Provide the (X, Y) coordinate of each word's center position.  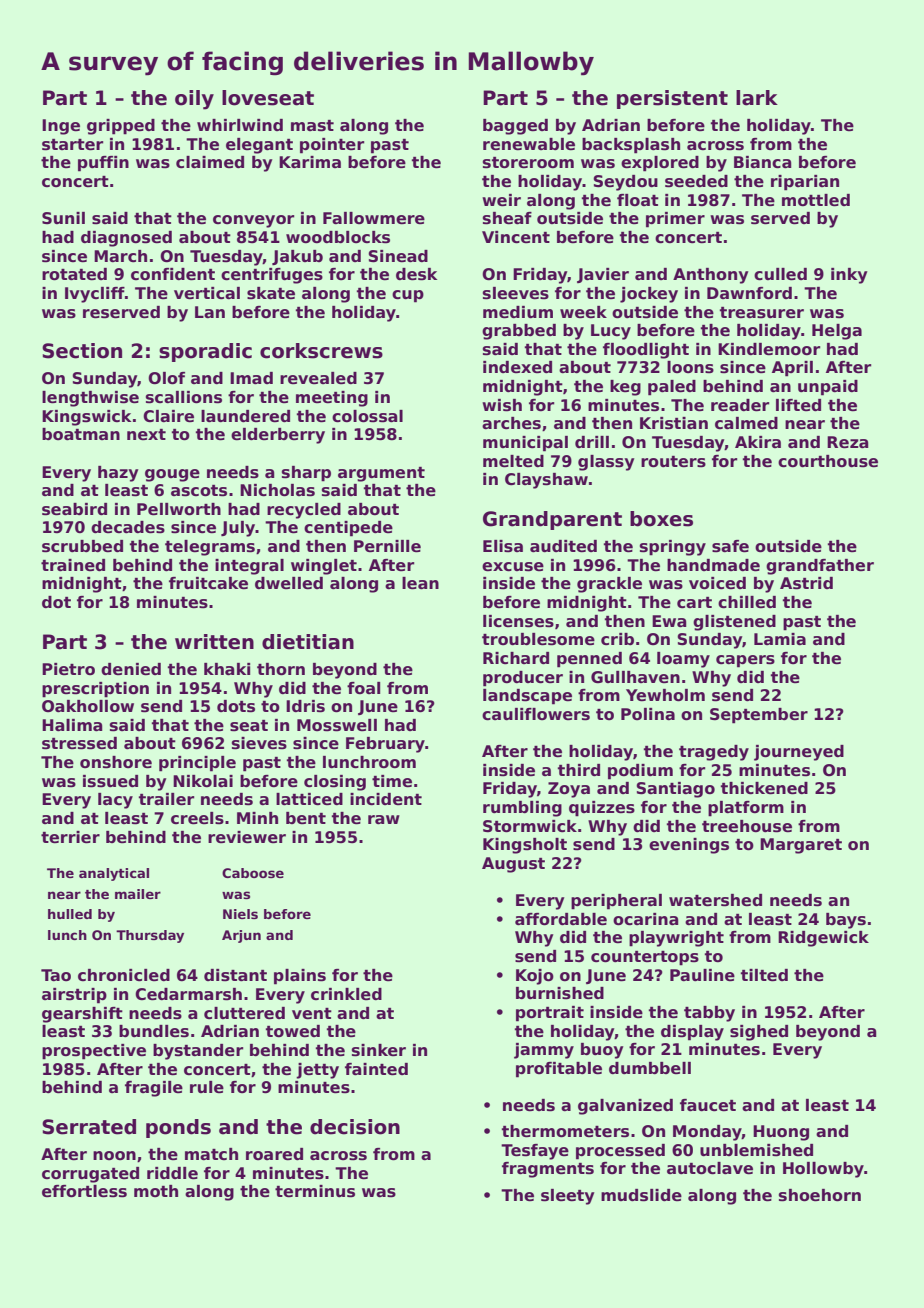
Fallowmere (374, 218)
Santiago (675, 790)
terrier (70, 837)
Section (82, 351)
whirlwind (240, 125)
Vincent (516, 237)
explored (660, 164)
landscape (527, 697)
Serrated (89, 1127)
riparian (805, 183)
